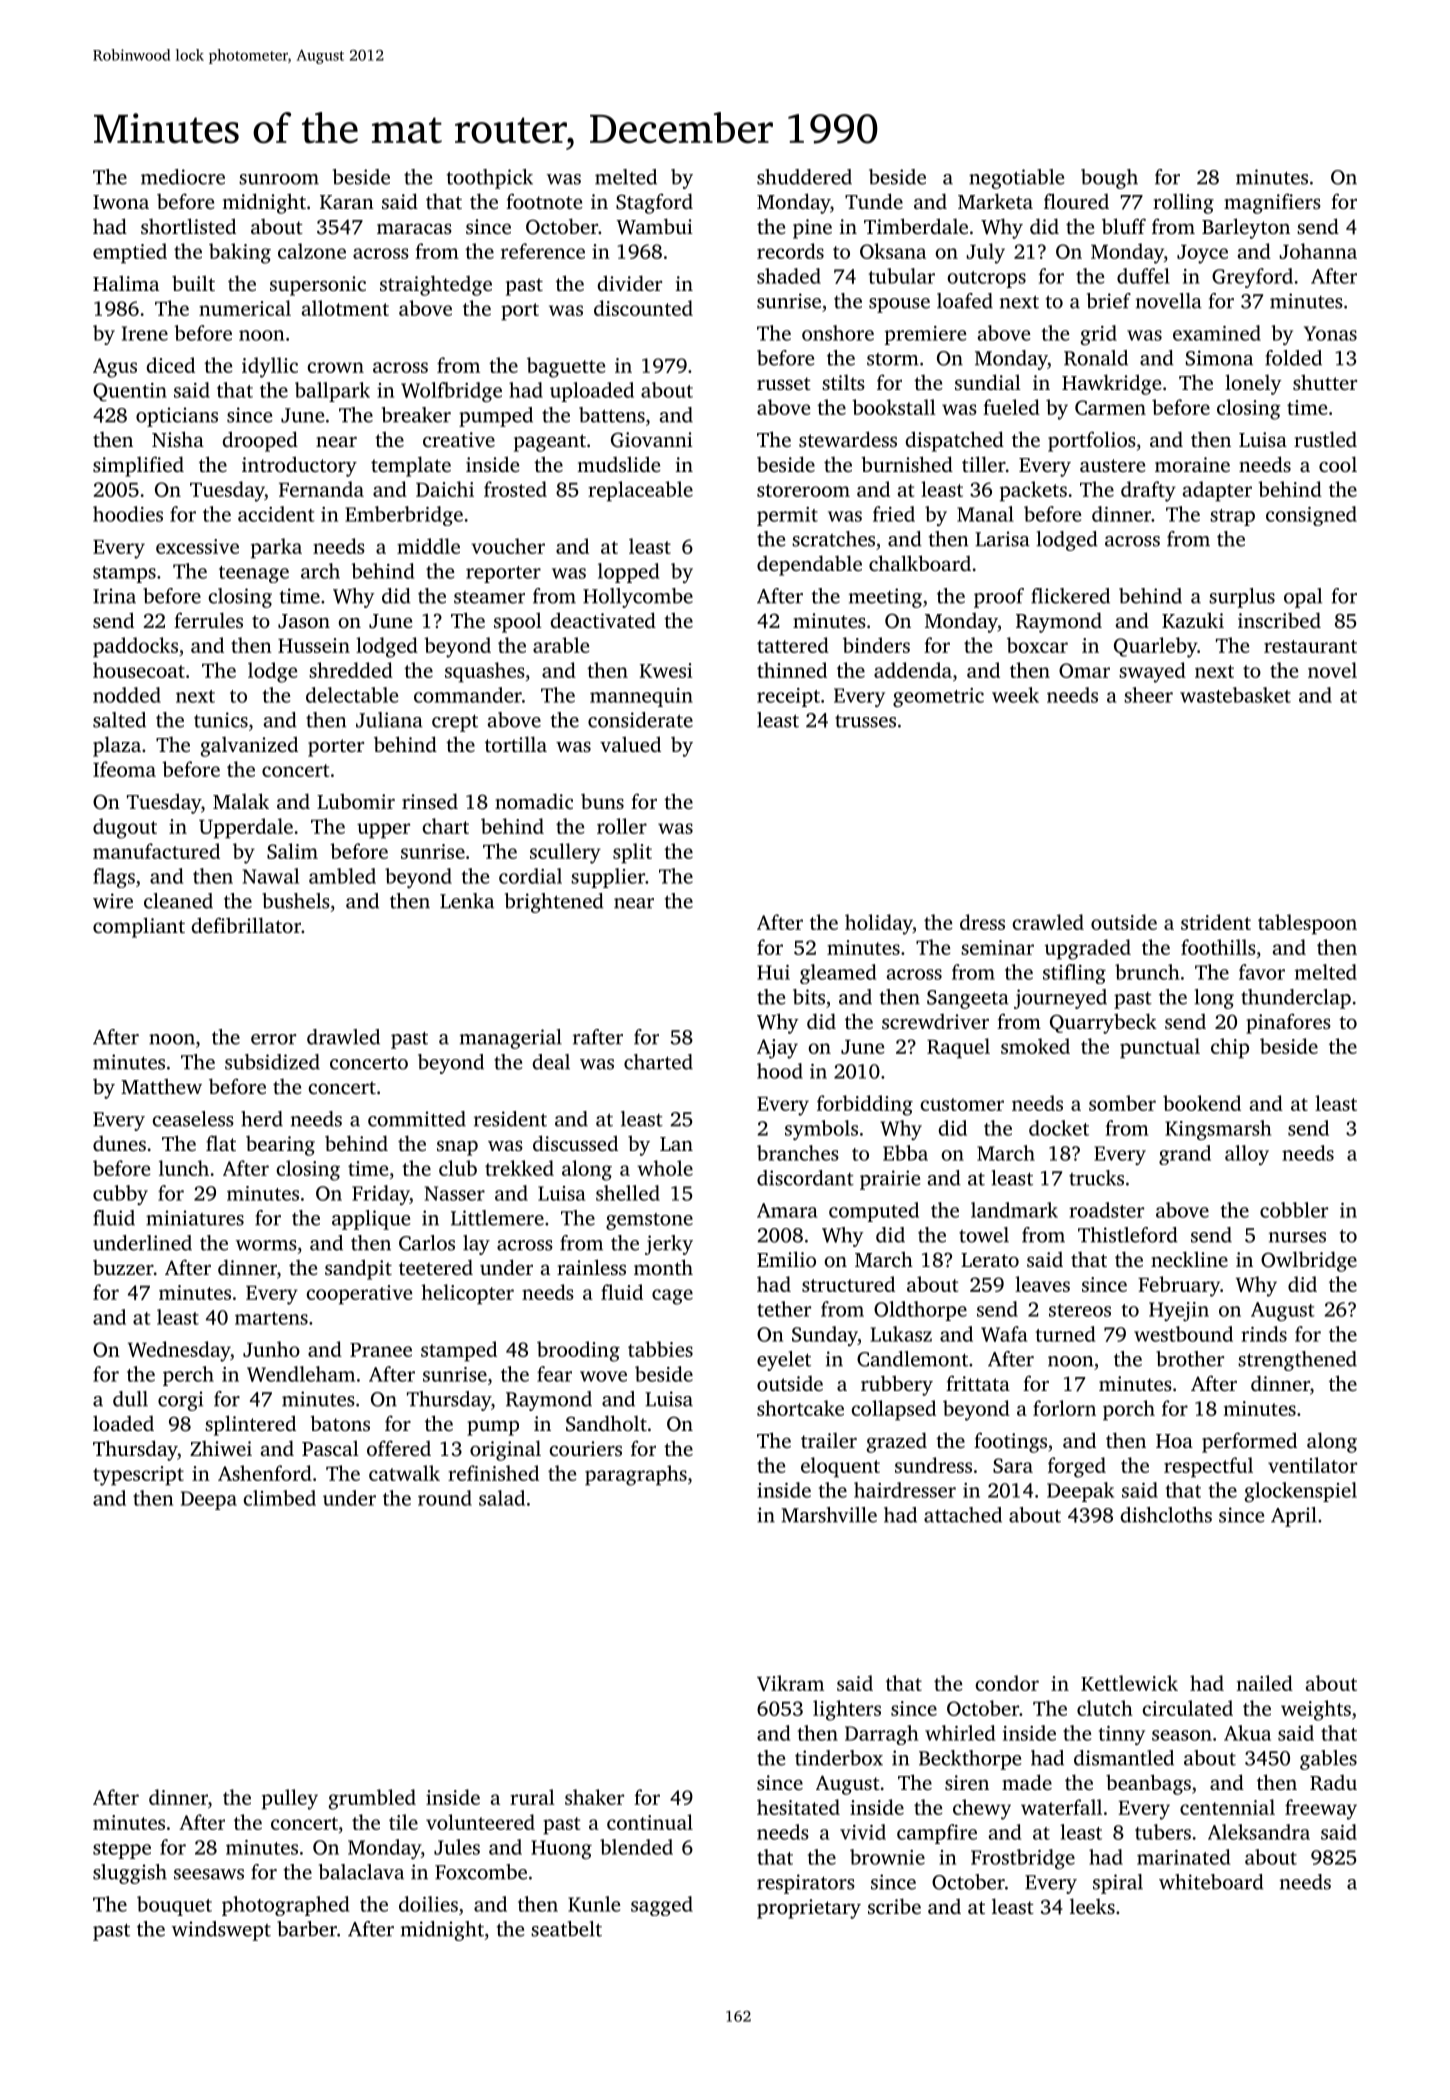 Image resolution: width=1450 pixels, height=2100 pixels. What do you see at coordinates (551, 1062) in the screenshot?
I see `deal` at bounding box center [551, 1062].
